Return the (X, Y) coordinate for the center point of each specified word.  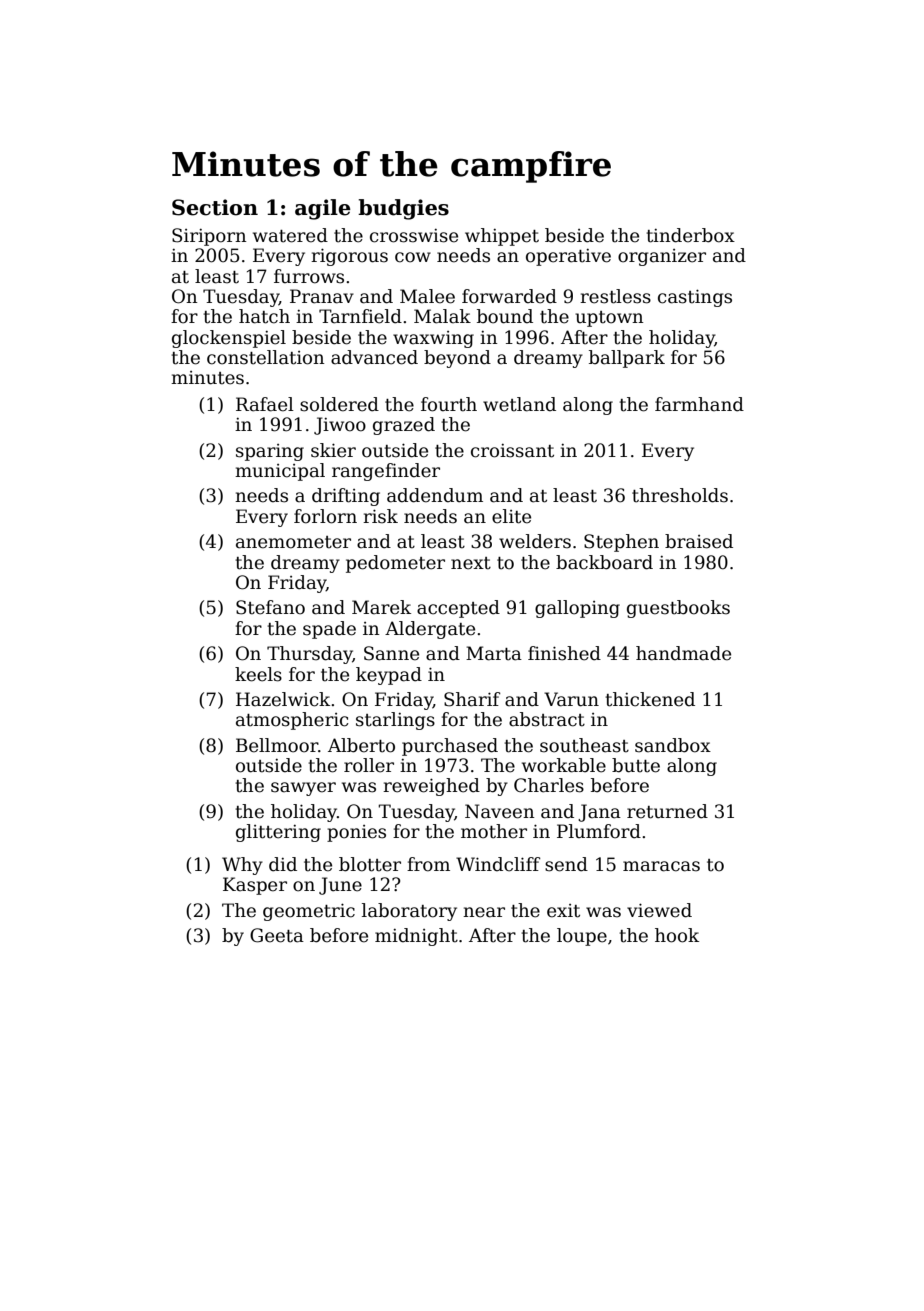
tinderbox (690, 235)
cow (413, 257)
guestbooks (678, 609)
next (471, 563)
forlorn (325, 516)
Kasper (255, 886)
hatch (264, 316)
